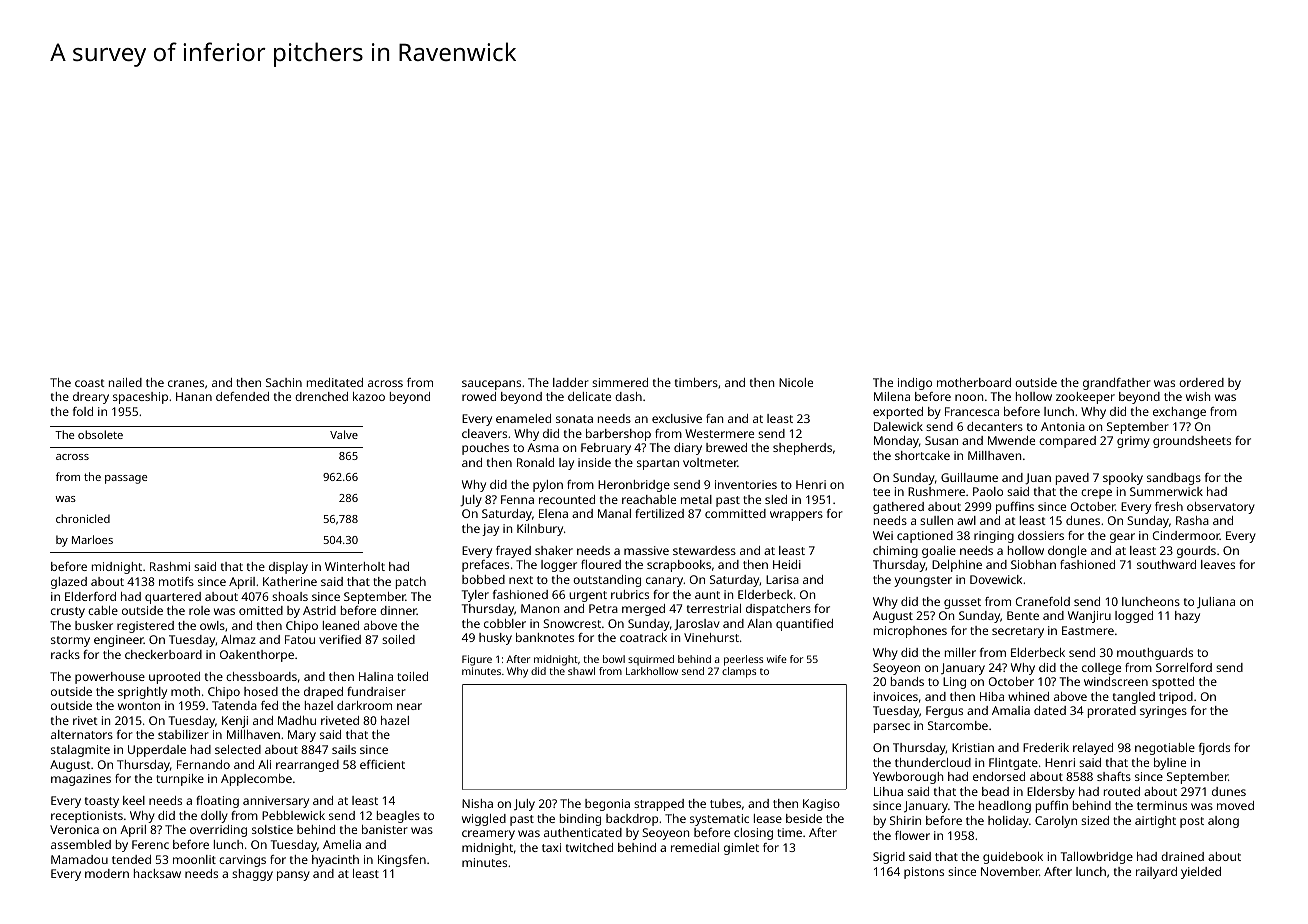 The height and width of the screenshot is (924, 1308). Describe the element at coordinates (796, 382) in the screenshot. I see `Nicole` at that location.
